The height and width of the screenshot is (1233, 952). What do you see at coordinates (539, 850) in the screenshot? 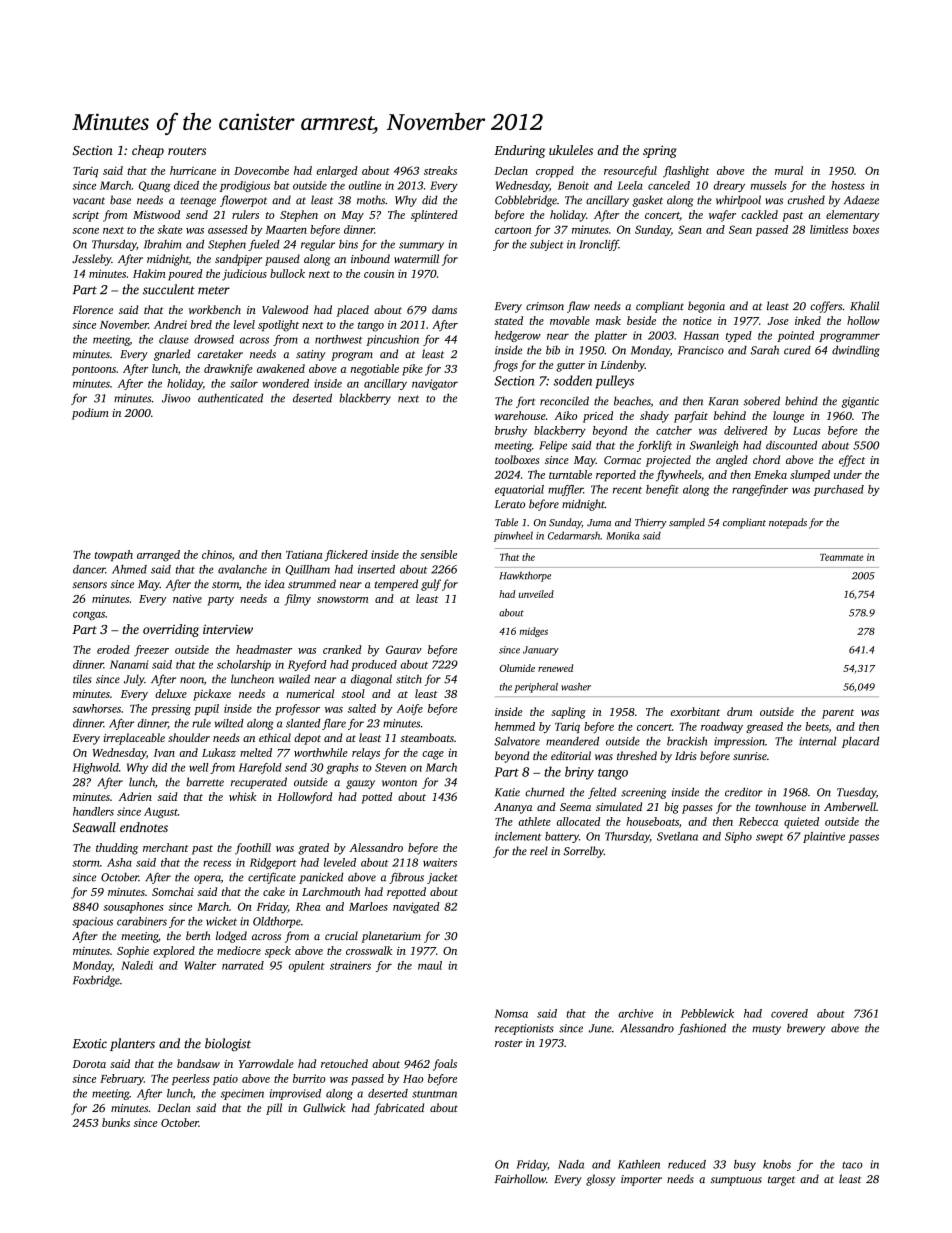
I see `reel` at bounding box center [539, 850].
